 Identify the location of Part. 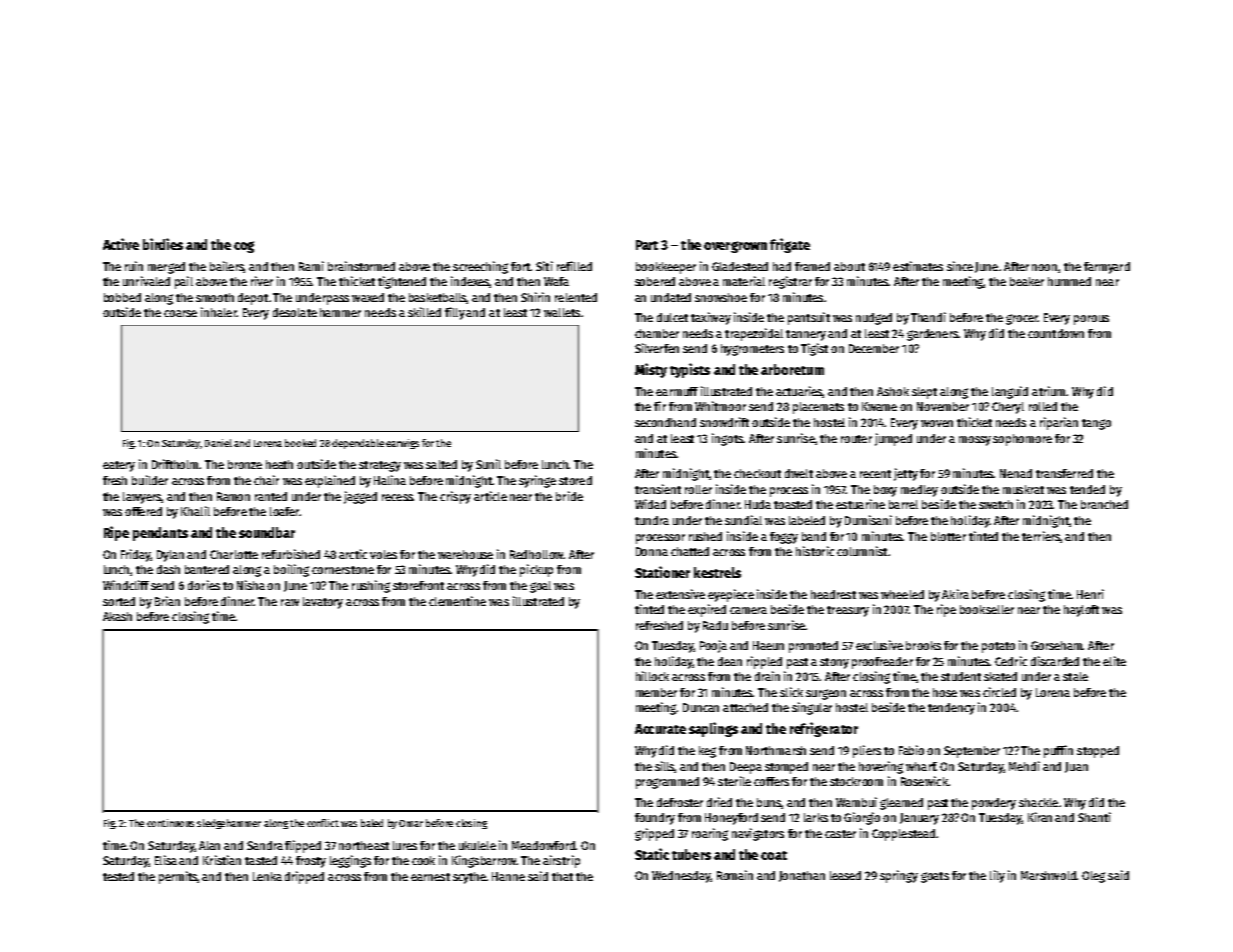
(647, 245).
